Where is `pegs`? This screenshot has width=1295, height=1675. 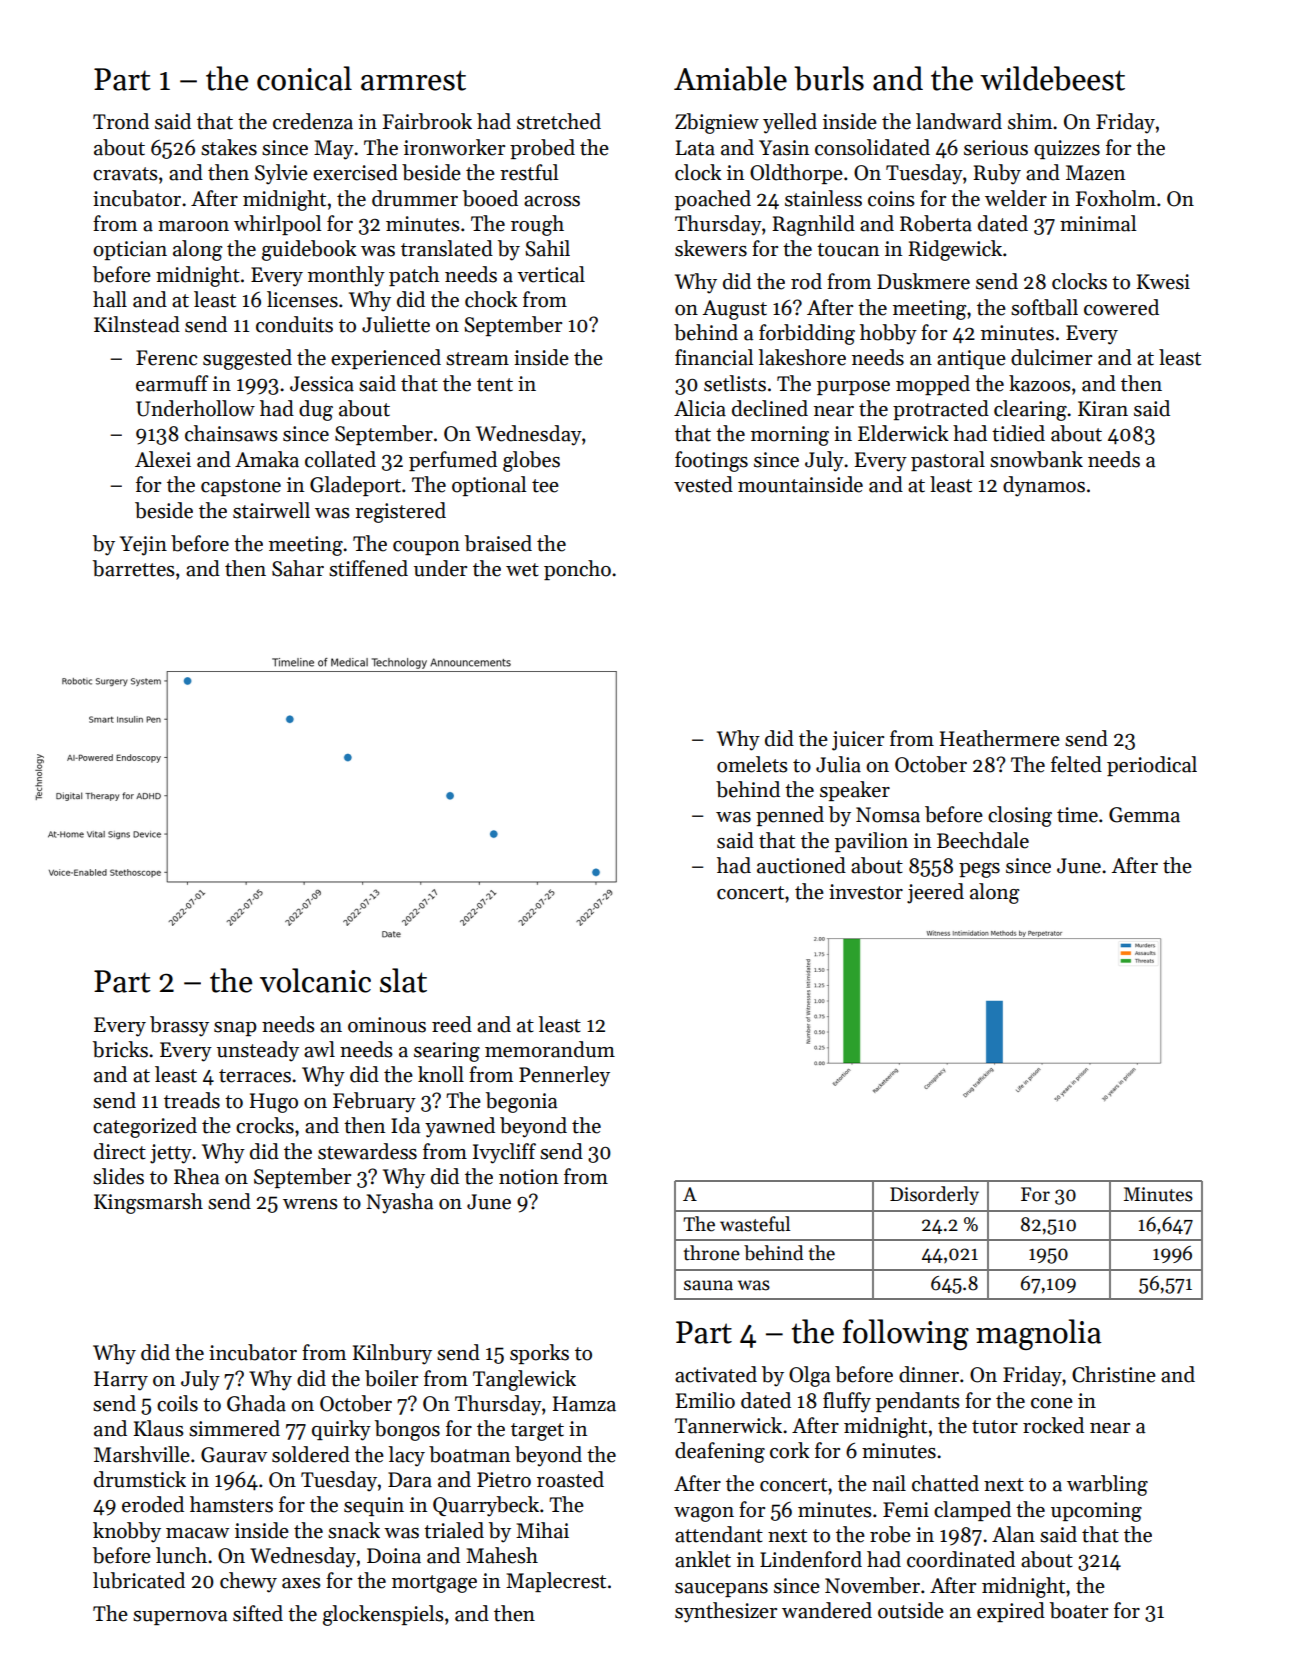
pegs is located at coordinates (979, 870).
